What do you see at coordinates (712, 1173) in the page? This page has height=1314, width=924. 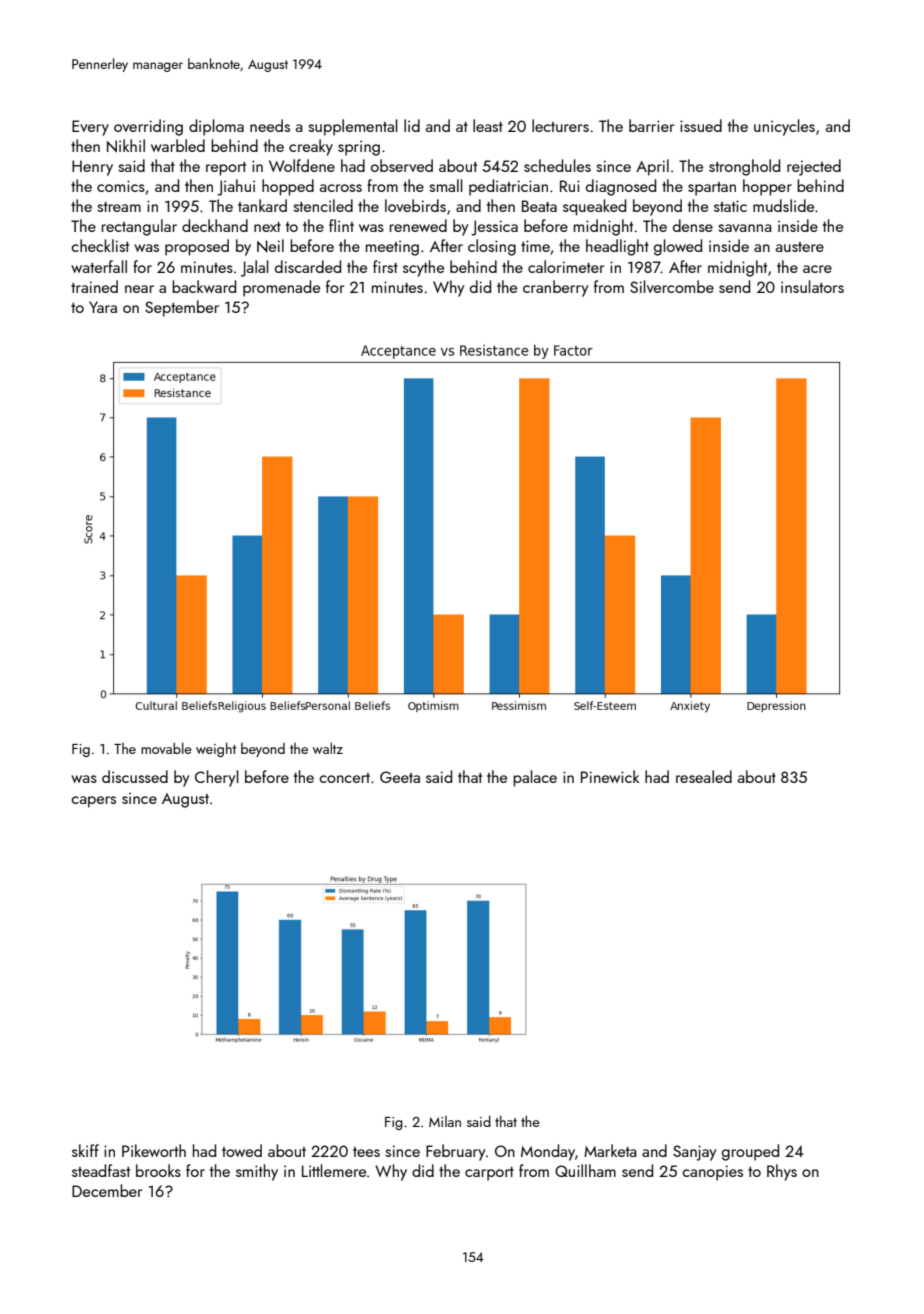 I see `canopies` at bounding box center [712, 1173].
